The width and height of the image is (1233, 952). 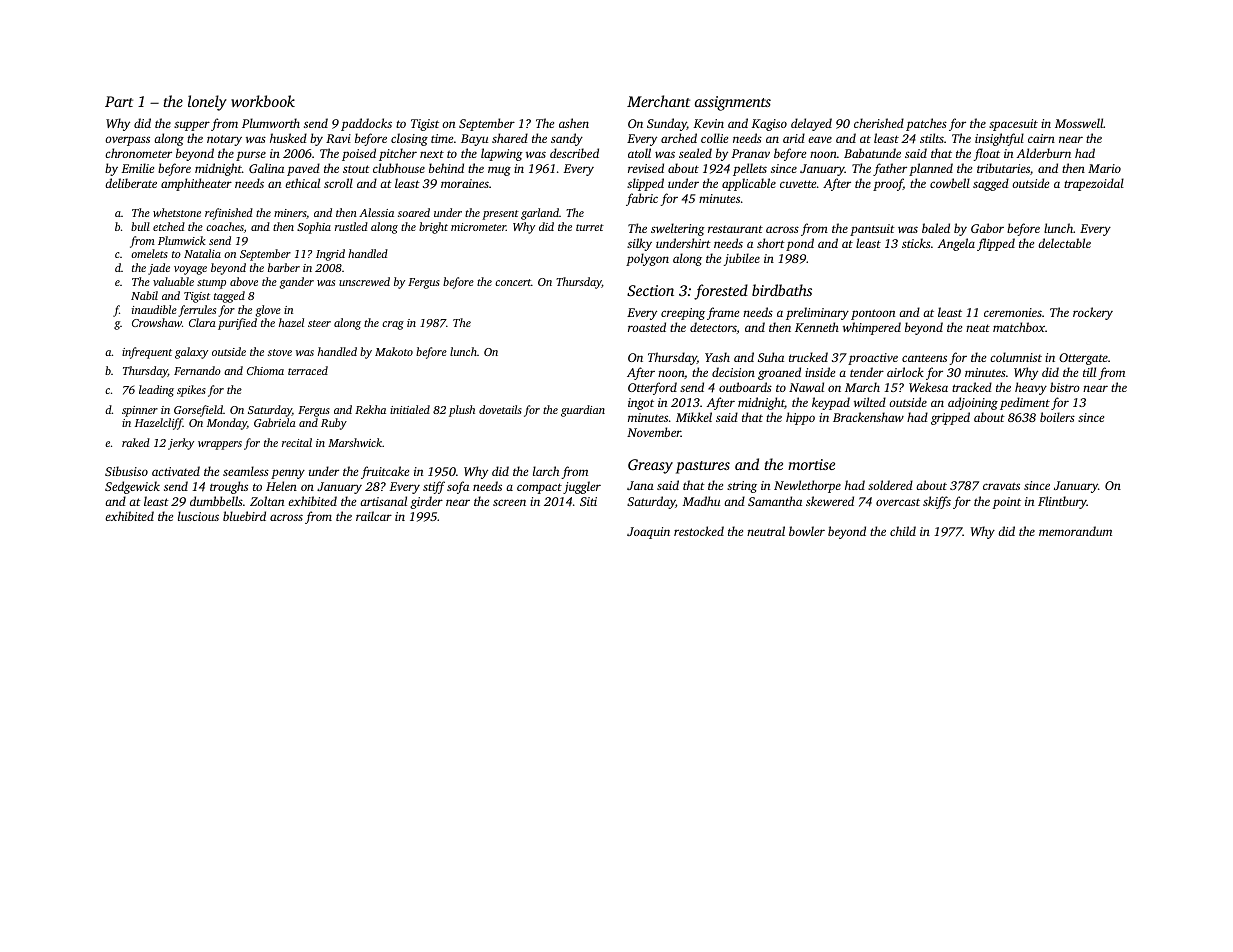 What do you see at coordinates (263, 101) in the image?
I see `workbook` at bounding box center [263, 101].
